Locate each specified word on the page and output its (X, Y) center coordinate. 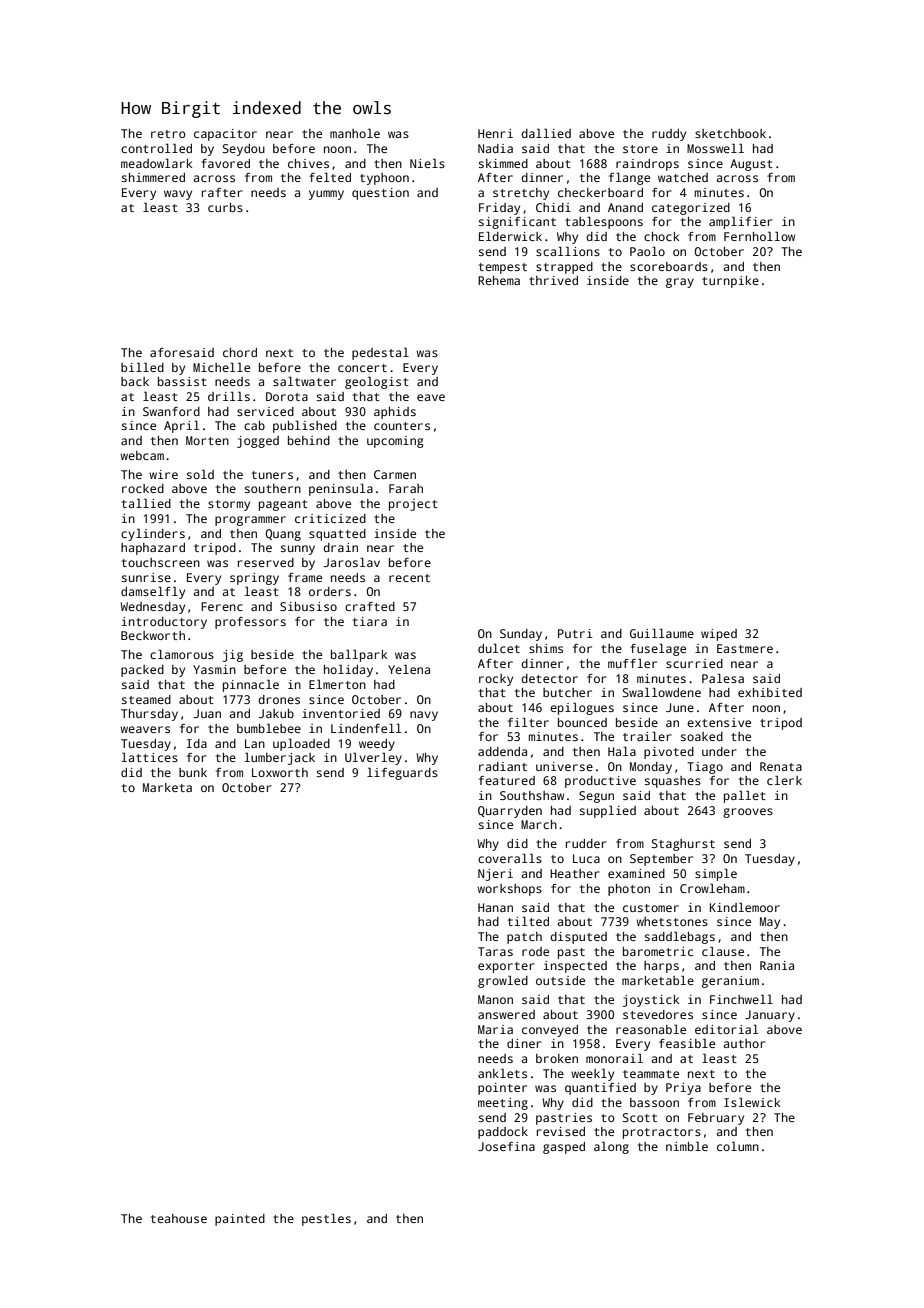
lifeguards (402, 774)
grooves (748, 813)
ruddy (669, 135)
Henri (495, 133)
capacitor (225, 135)
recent (409, 578)
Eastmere (745, 648)
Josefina (506, 1146)
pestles (326, 1220)
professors (250, 623)
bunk (193, 772)
